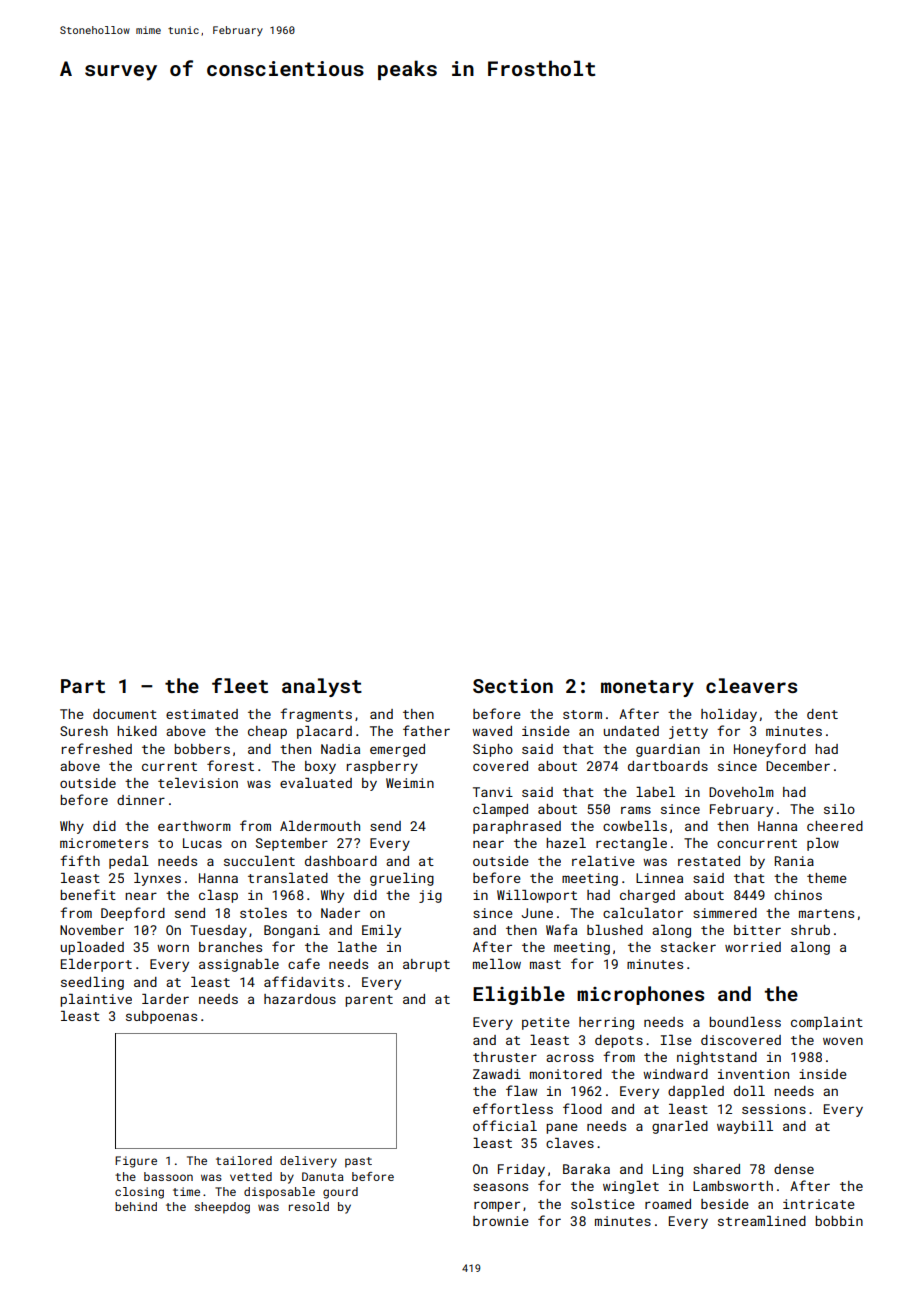  What do you see at coordinates (680, 1127) in the image?
I see `gnarled` at bounding box center [680, 1127].
